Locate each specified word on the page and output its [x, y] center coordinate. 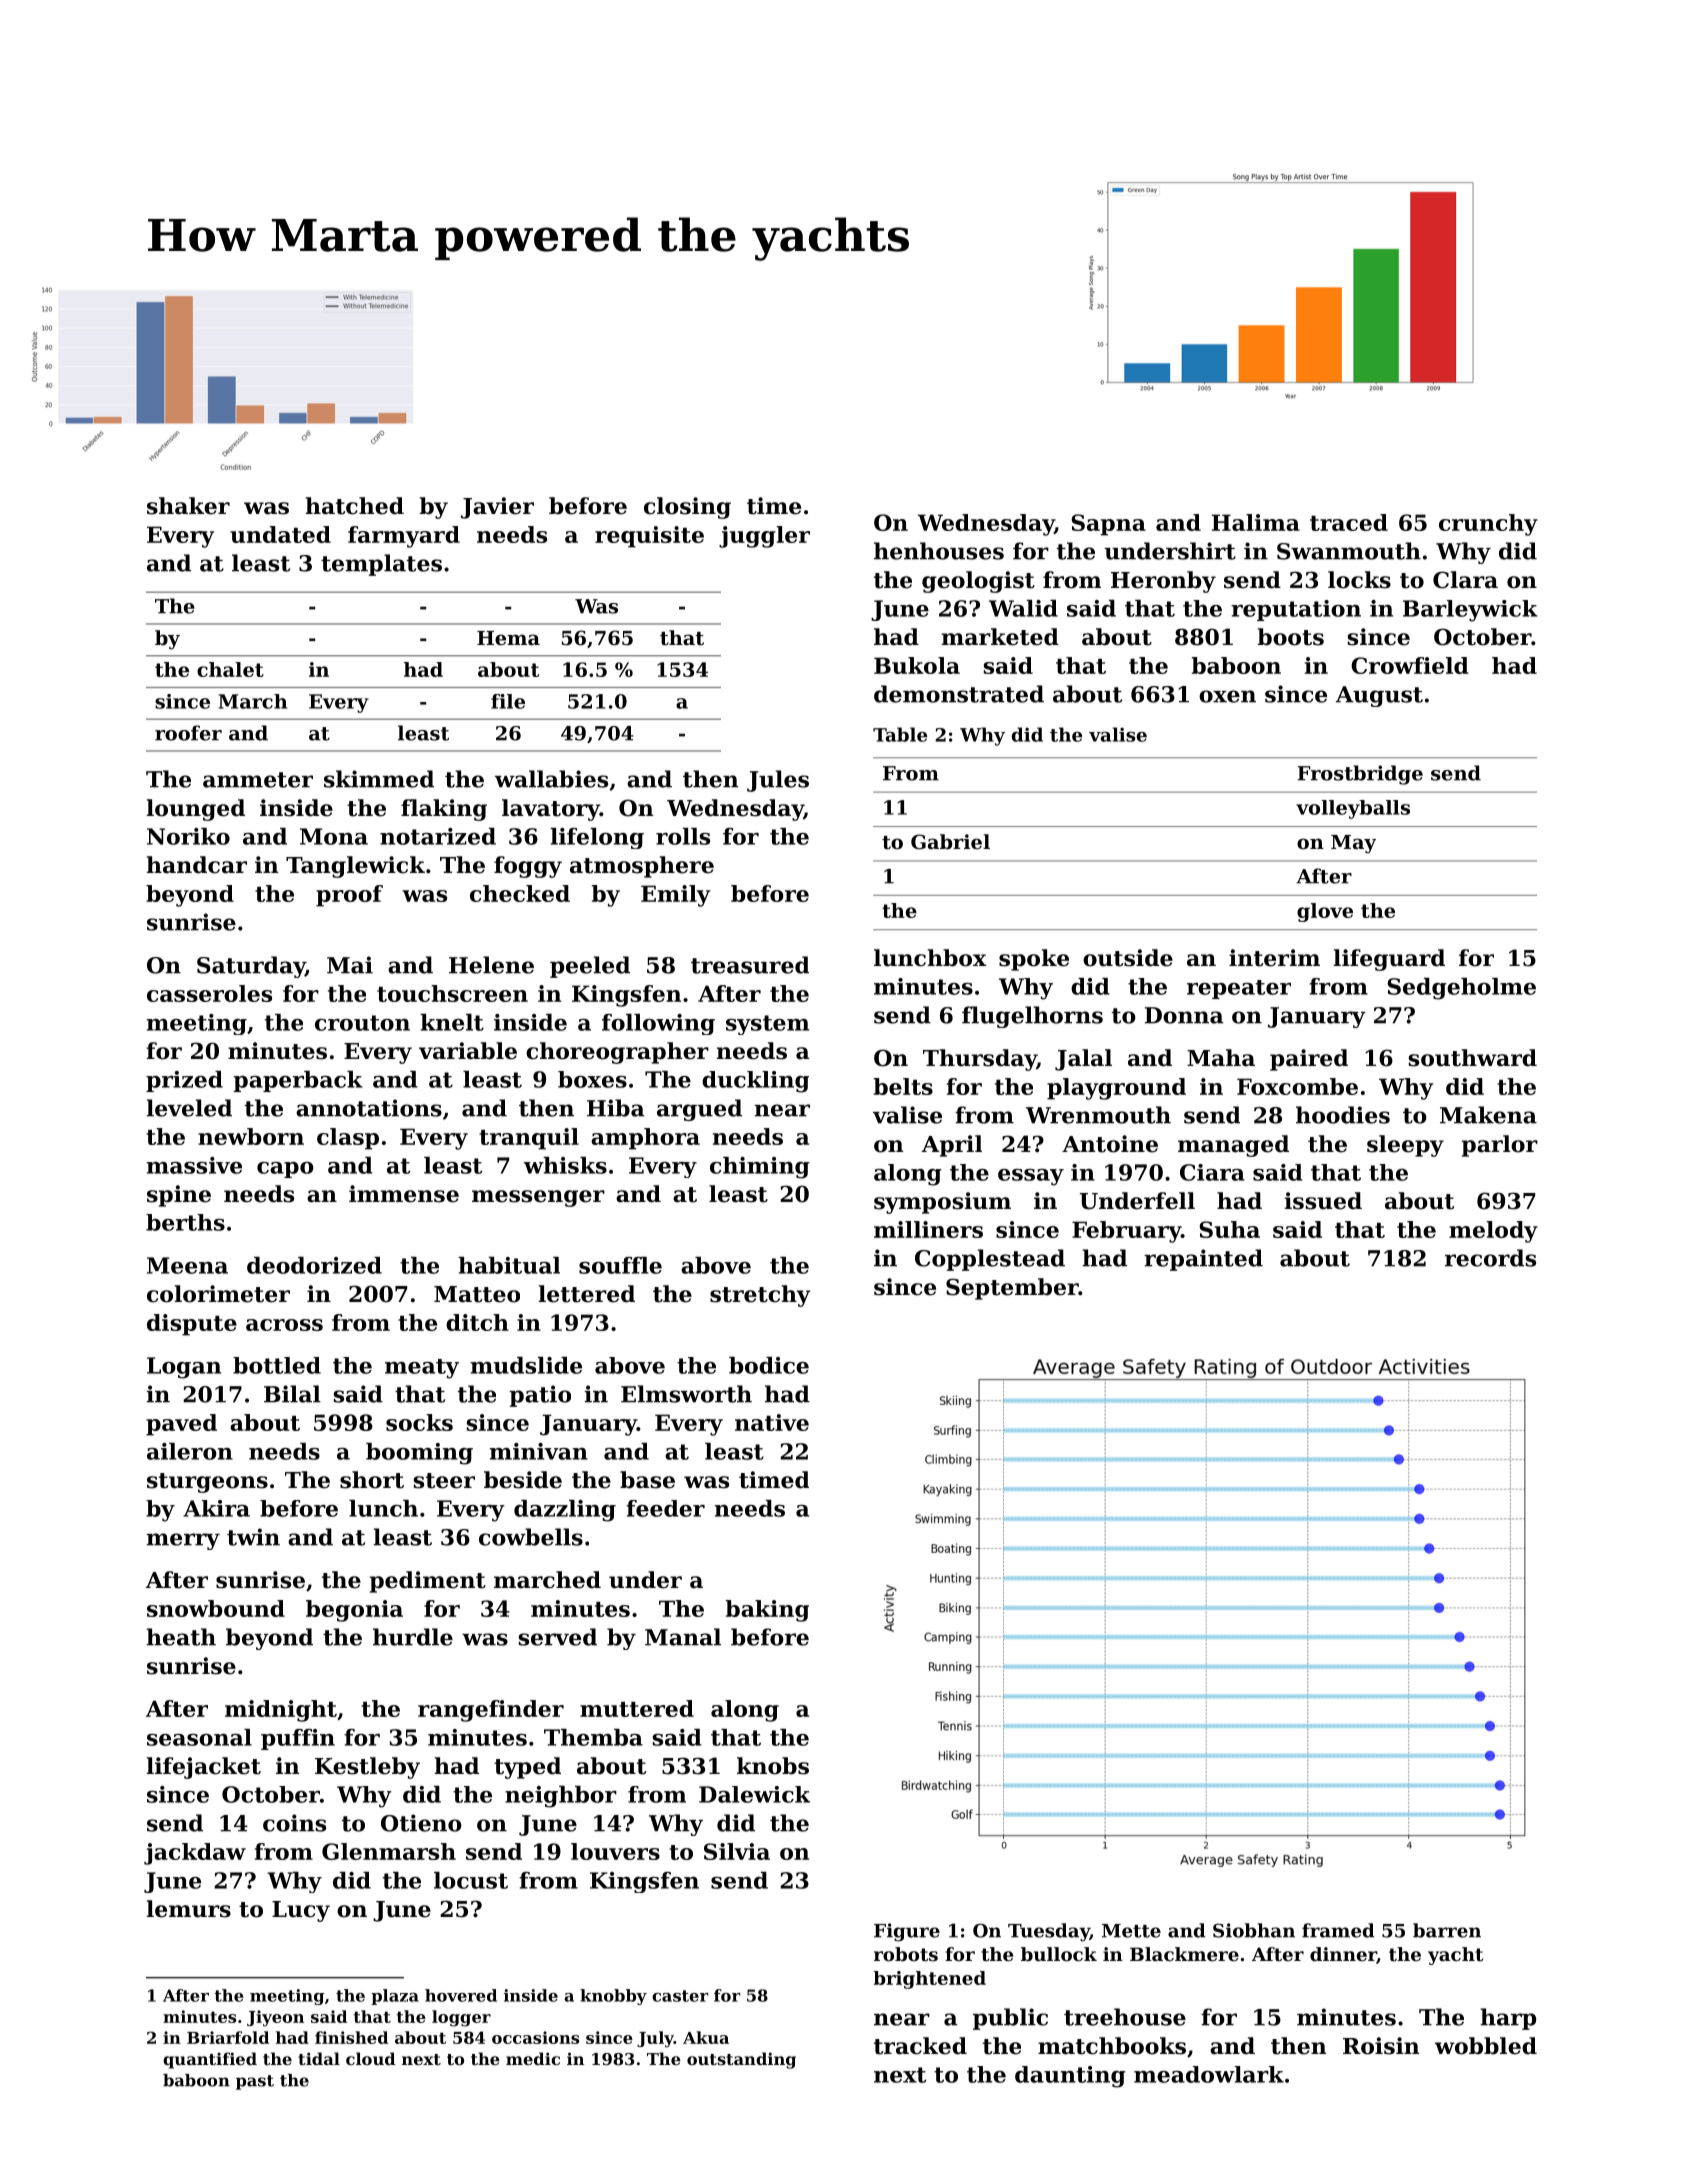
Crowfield [1410, 665]
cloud [370, 2058]
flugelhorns [1032, 1017]
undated [280, 534]
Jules [778, 781]
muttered [637, 1708]
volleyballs [1353, 809]
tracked [920, 2046]
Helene [491, 965]
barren [1447, 1930]
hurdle [413, 1637]
